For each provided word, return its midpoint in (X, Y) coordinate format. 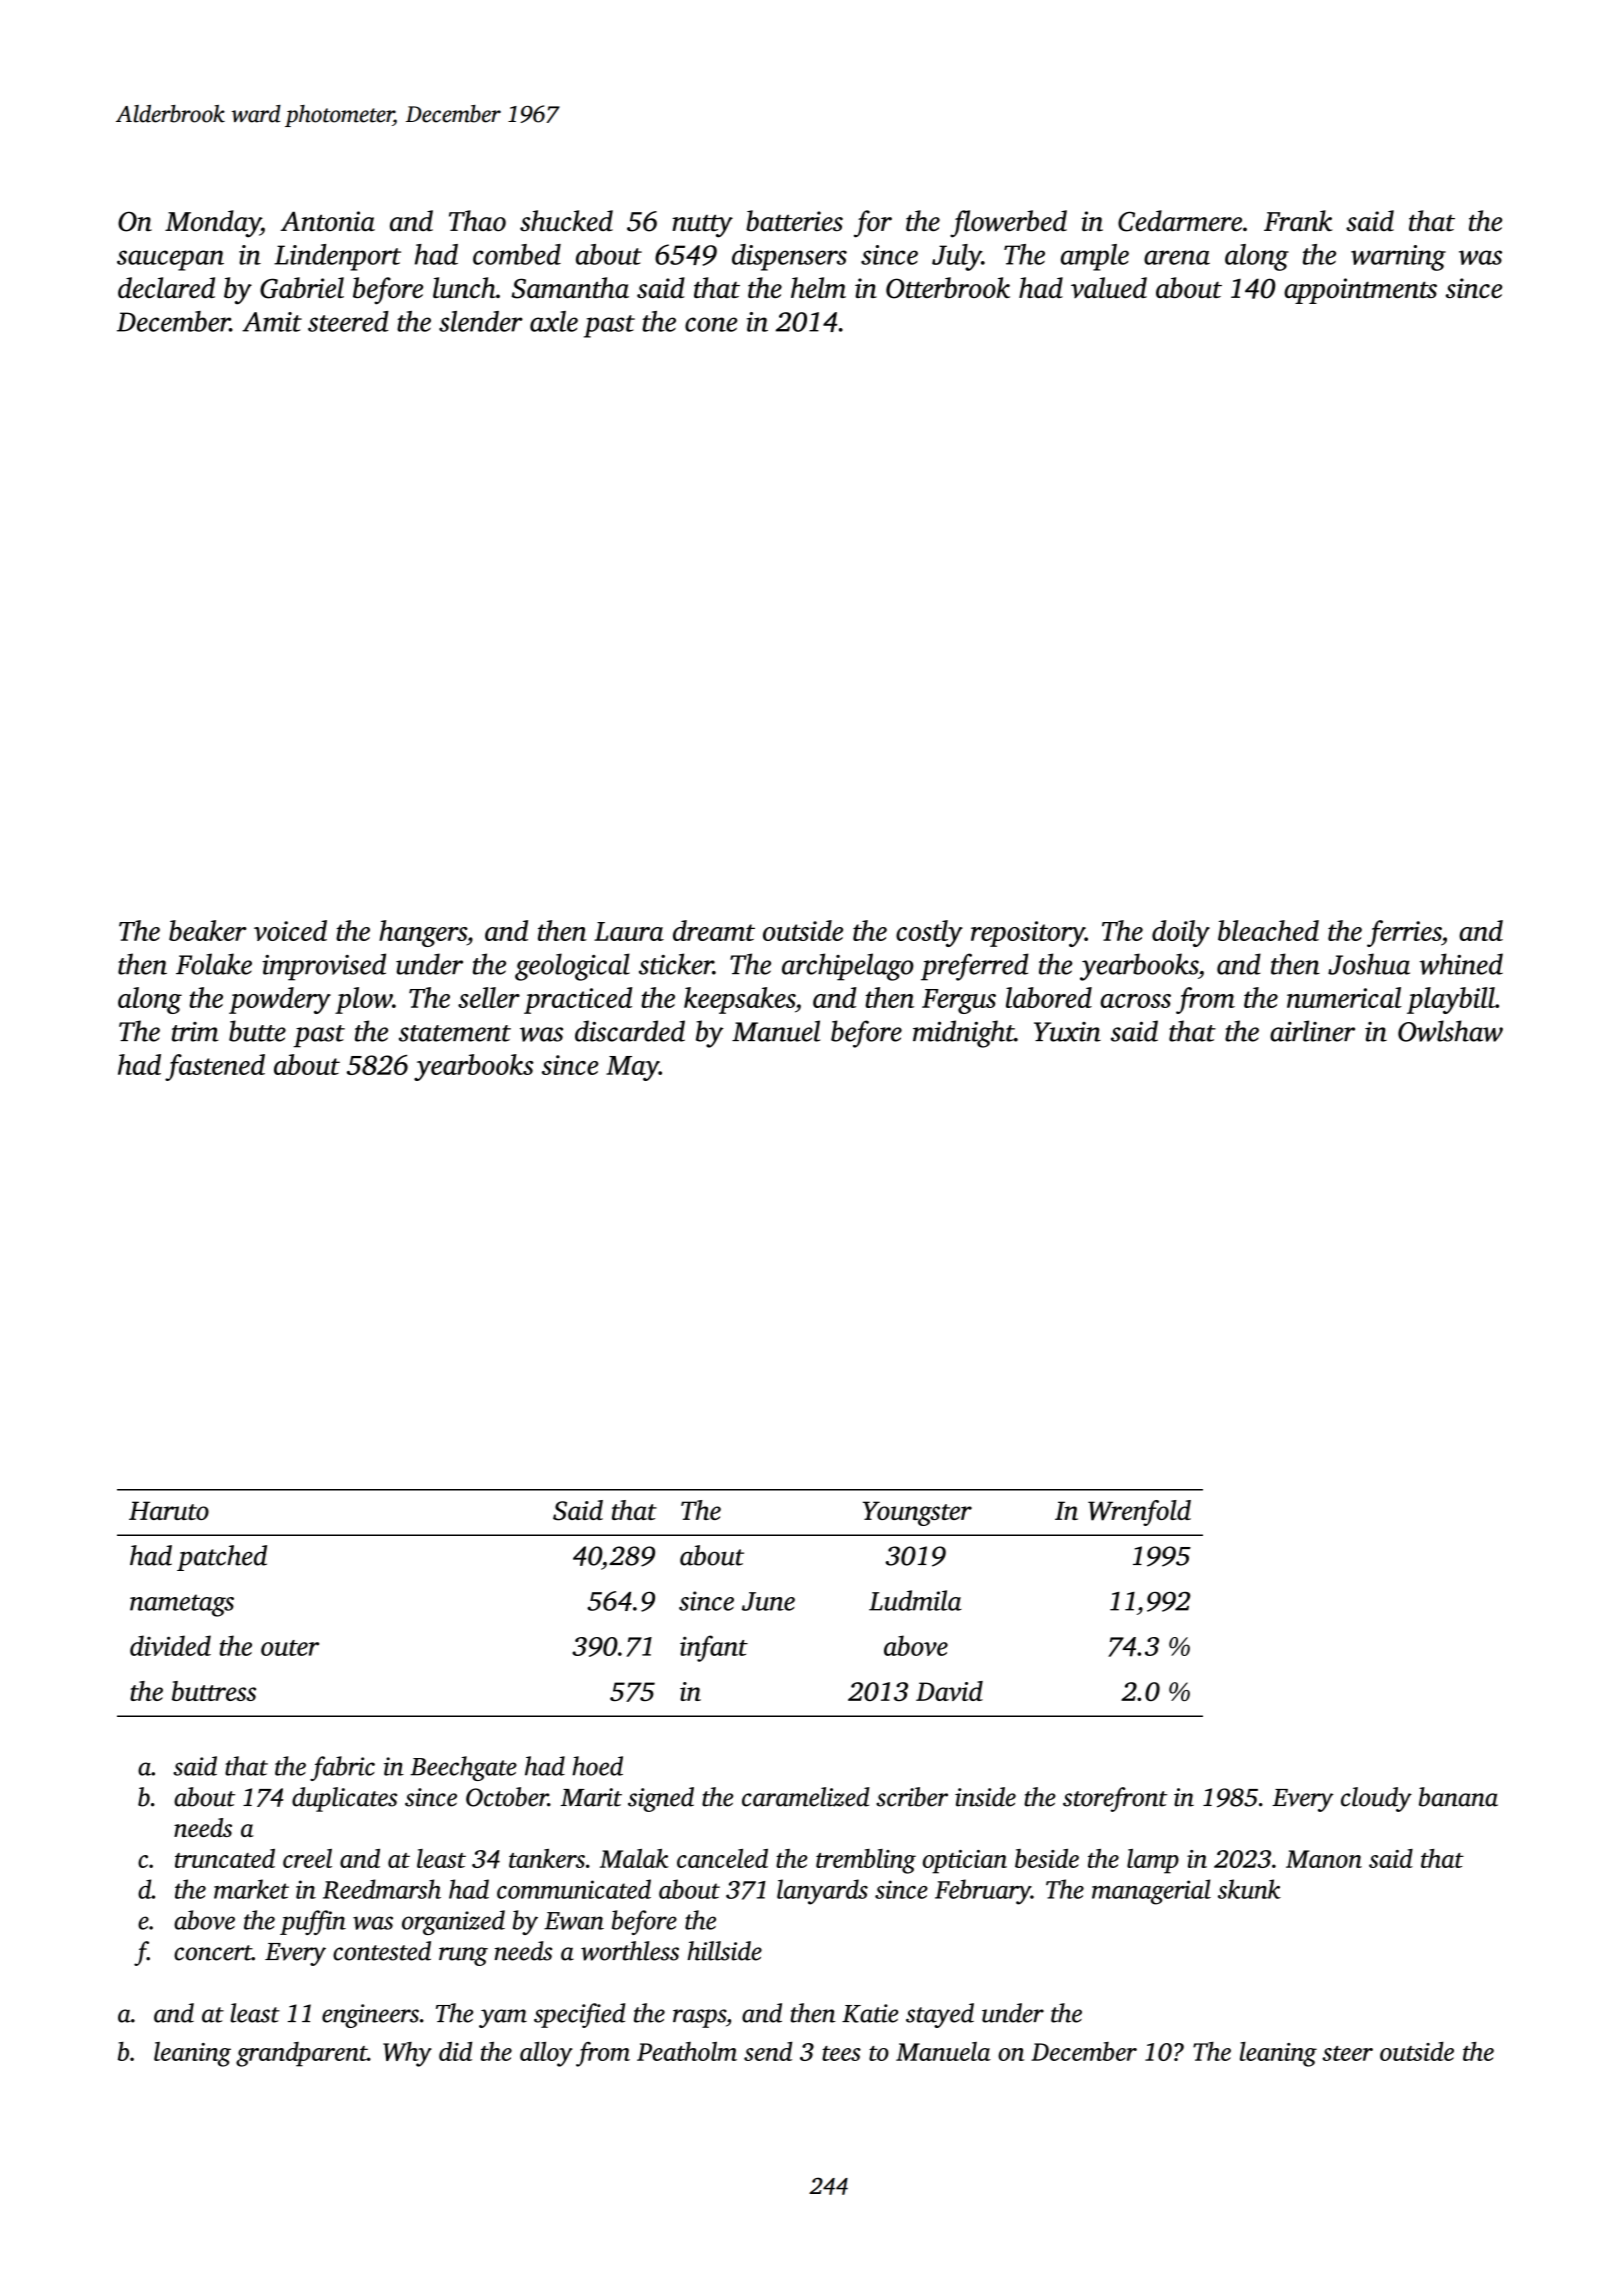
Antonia (328, 221)
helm (818, 287)
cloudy (1376, 1799)
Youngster (917, 1513)
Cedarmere (1180, 221)
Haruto (169, 1510)
